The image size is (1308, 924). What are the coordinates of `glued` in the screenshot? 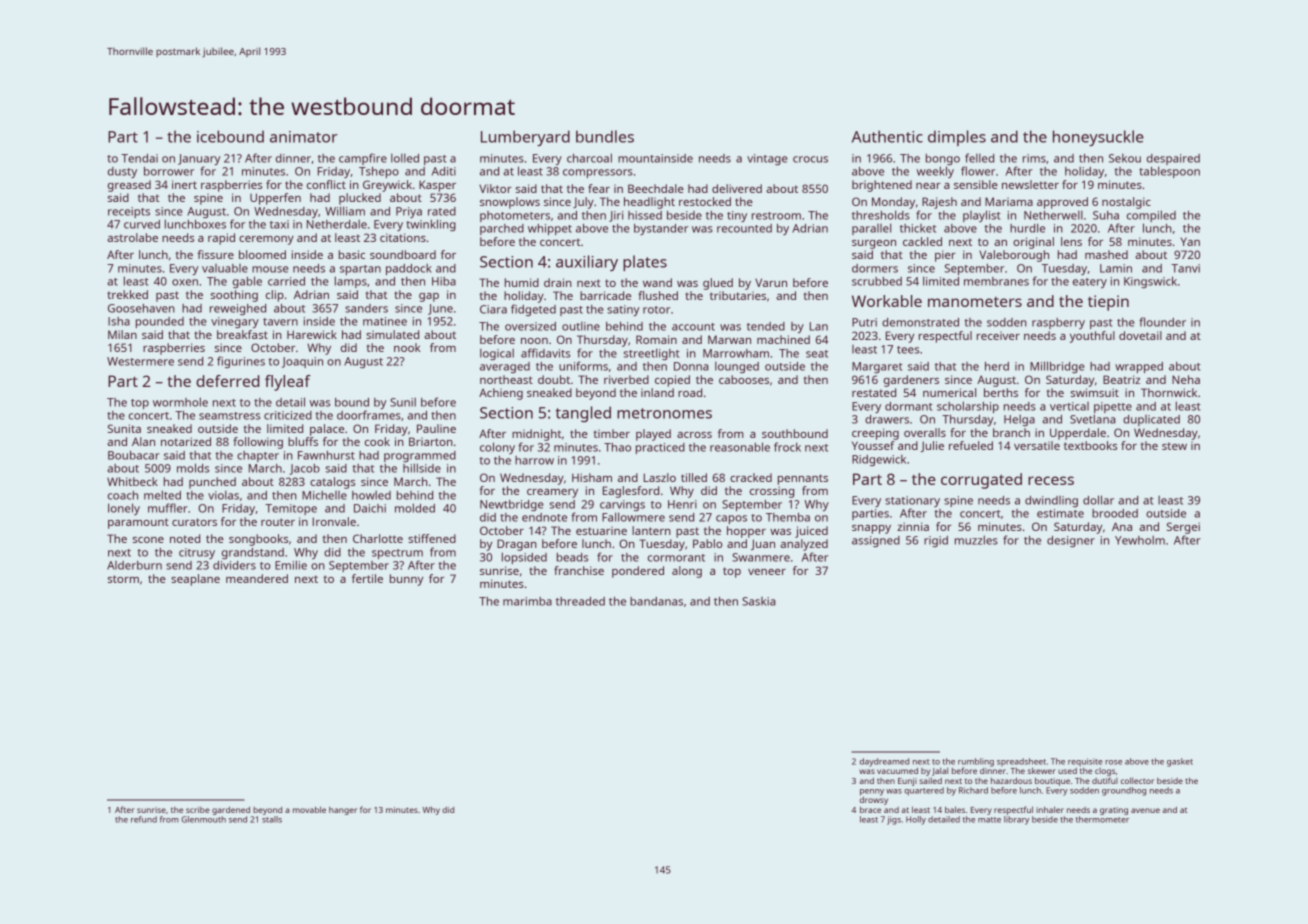 It's located at (718, 284).
